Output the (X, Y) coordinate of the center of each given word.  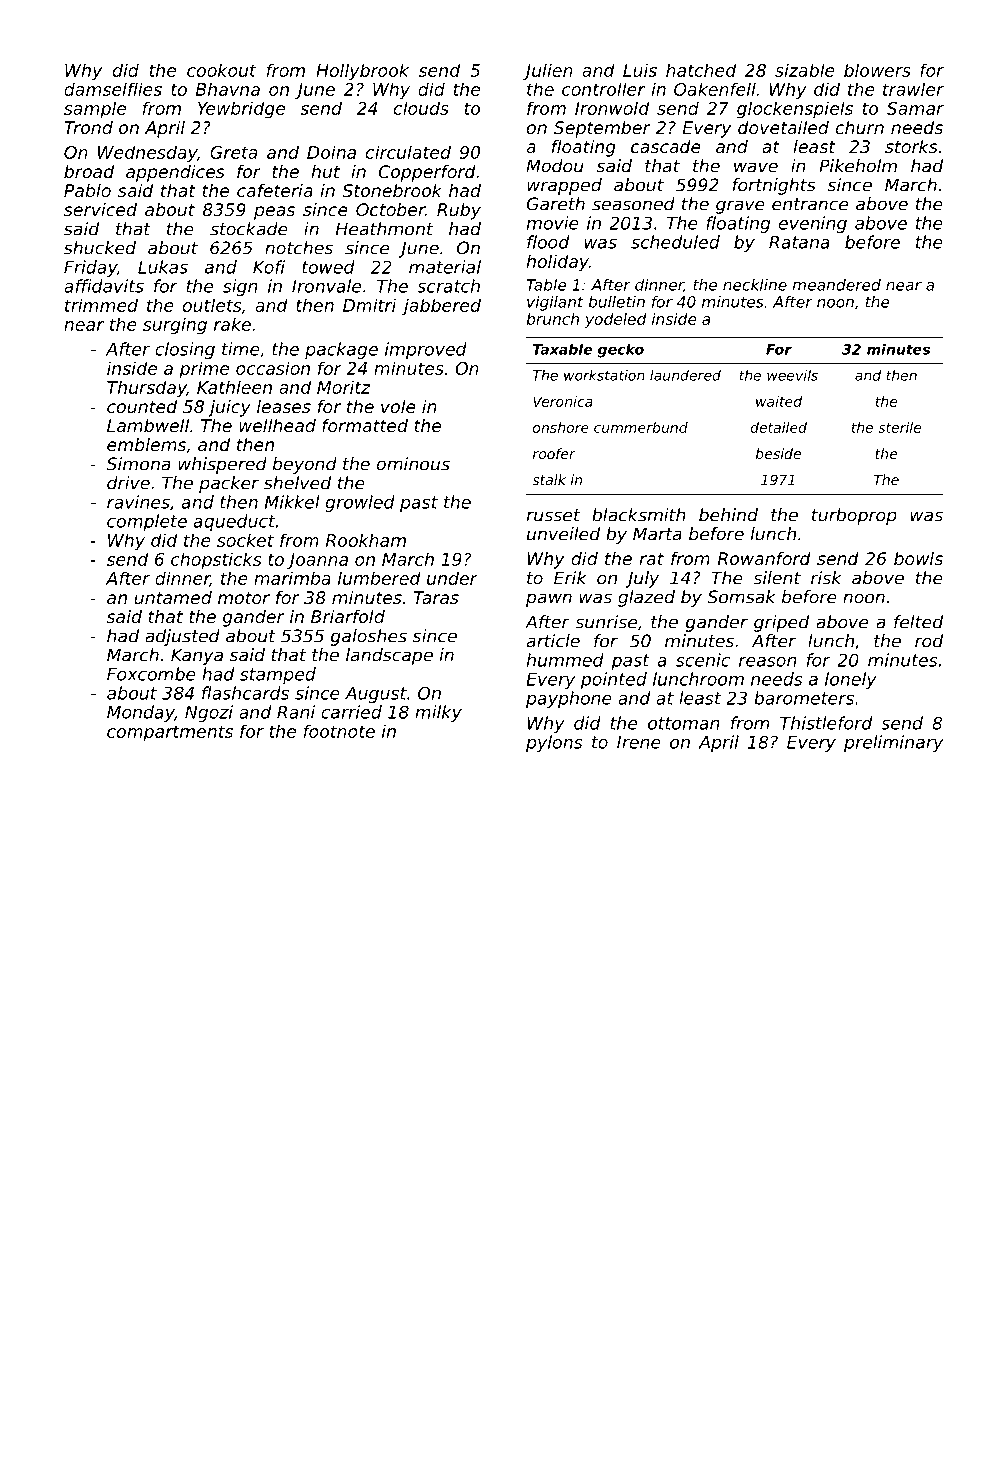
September (602, 129)
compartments (170, 733)
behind (728, 515)
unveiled (563, 534)
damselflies (113, 89)
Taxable (562, 349)
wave (756, 167)
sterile (899, 427)
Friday (90, 268)
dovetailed (783, 127)
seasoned (633, 204)
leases (284, 406)
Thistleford (826, 723)
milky (438, 713)
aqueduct (234, 522)
